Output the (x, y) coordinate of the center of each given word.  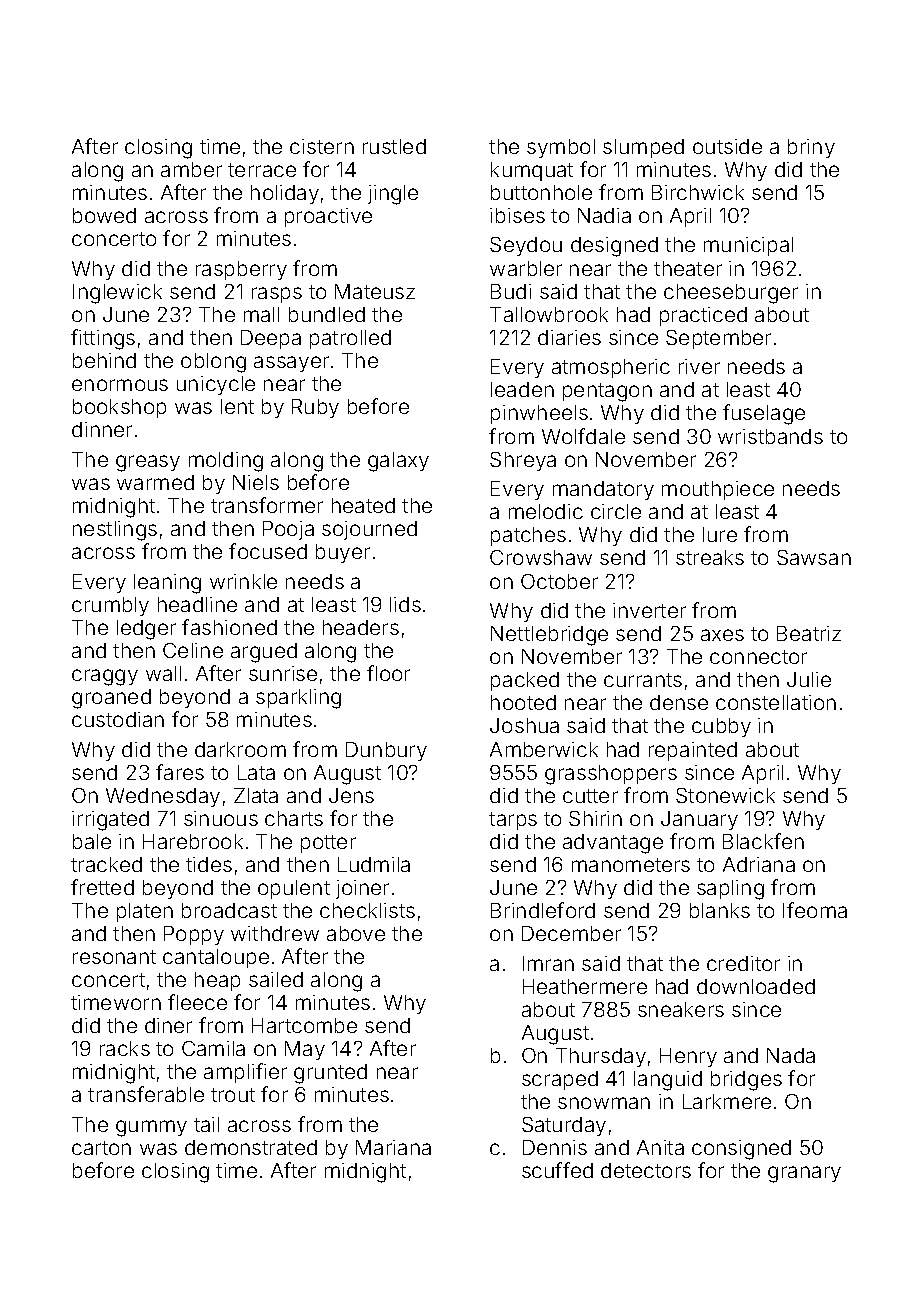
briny (811, 148)
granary (804, 1174)
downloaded (756, 986)
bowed (104, 215)
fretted (102, 887)
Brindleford (543, 910)
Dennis (555, 1147)
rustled (394, 146)
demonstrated (251, 1147)
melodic (546, 511)
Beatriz (809, 633)
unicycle (216, 385)
